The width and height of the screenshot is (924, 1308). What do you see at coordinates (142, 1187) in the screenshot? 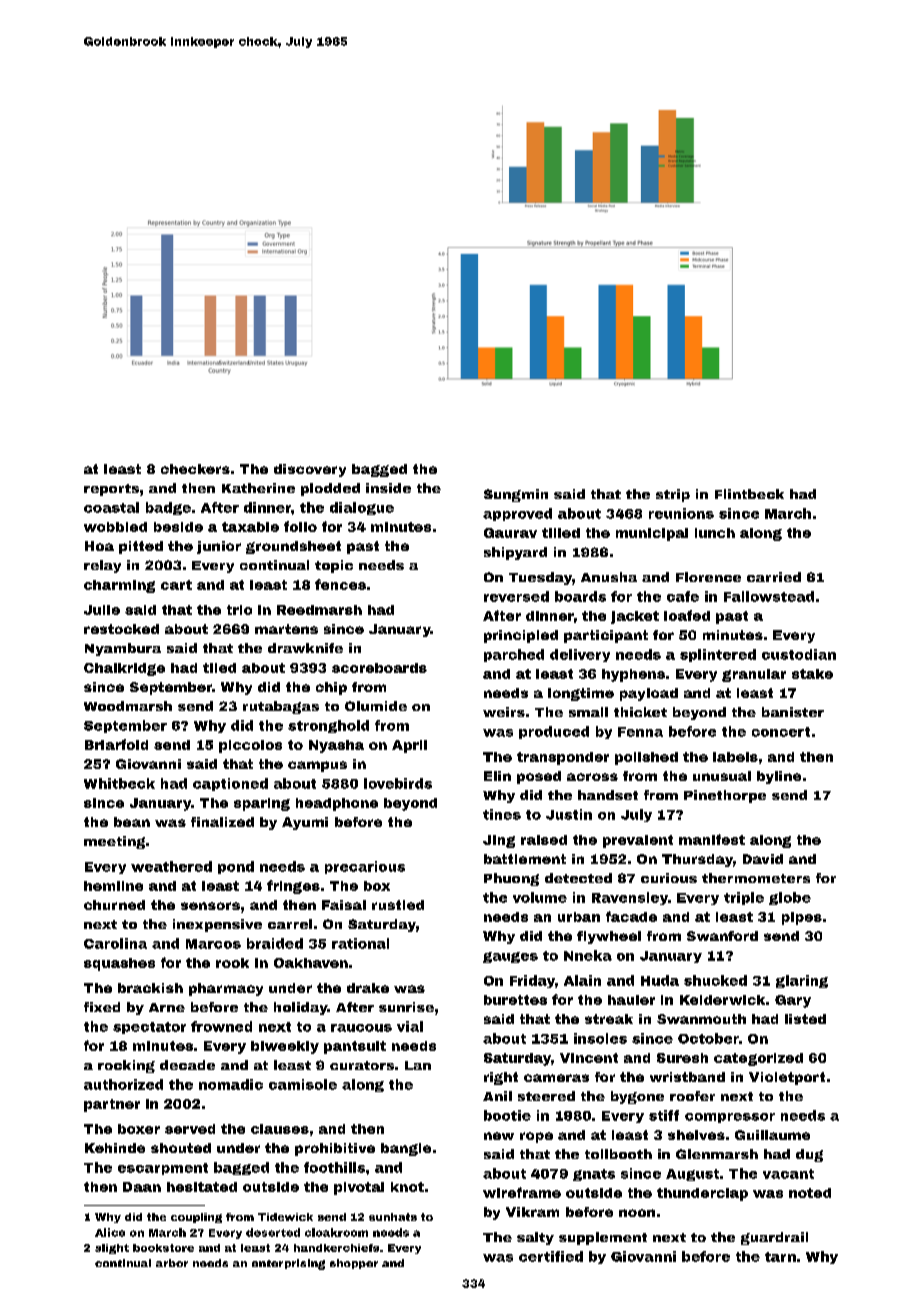
I see `Daan` at bounding box center [142, 1187].
